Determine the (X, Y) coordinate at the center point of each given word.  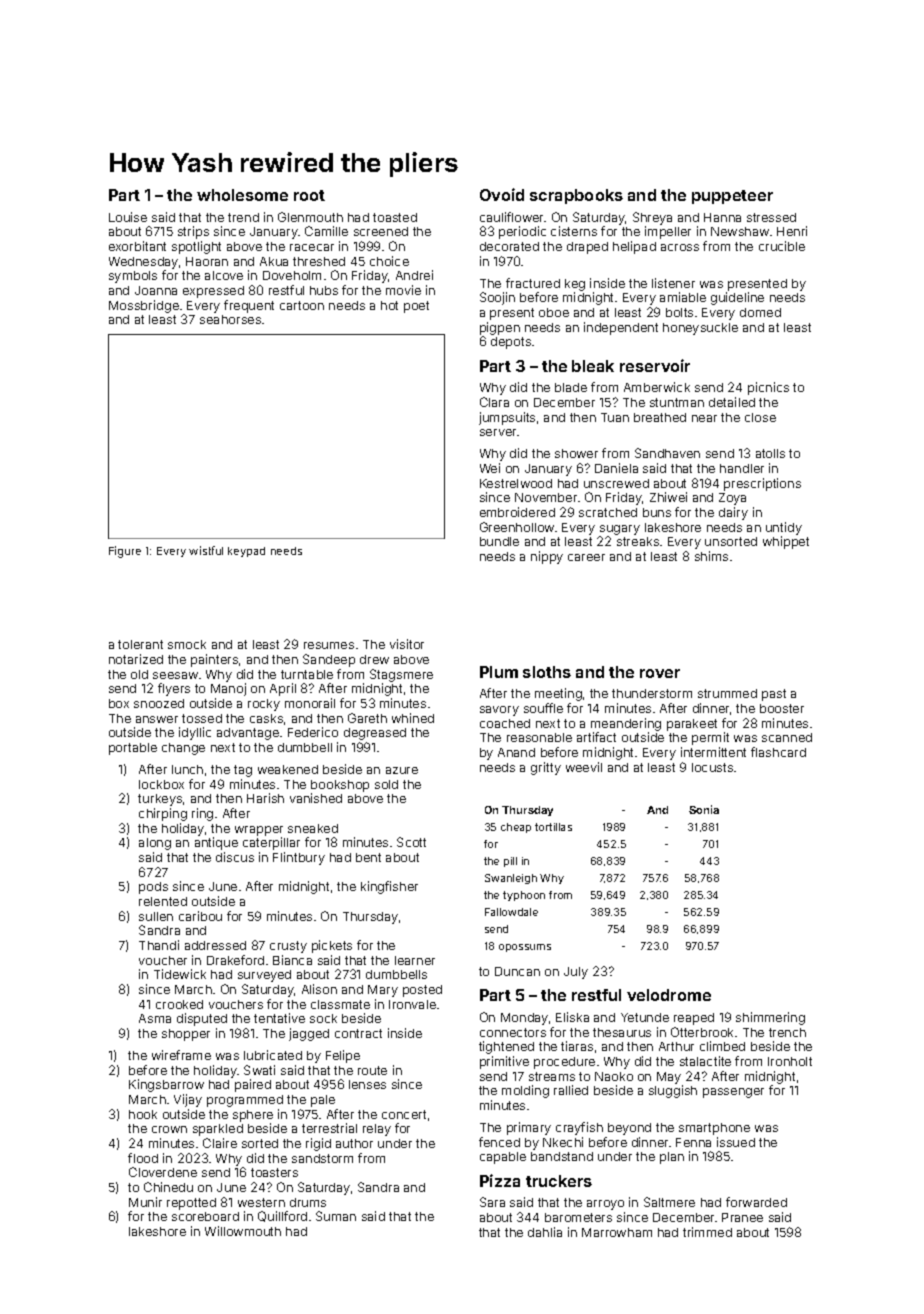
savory (499, 711)
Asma (155, 1018)
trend (243, 217)
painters (214, 660)
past (774, 695)
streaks (638, 541)
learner (415, 960)
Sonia (704, 809)
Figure (125, 552)
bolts (679, 312)
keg (575, 285)
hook (143, 1114)
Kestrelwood (516, 483)
